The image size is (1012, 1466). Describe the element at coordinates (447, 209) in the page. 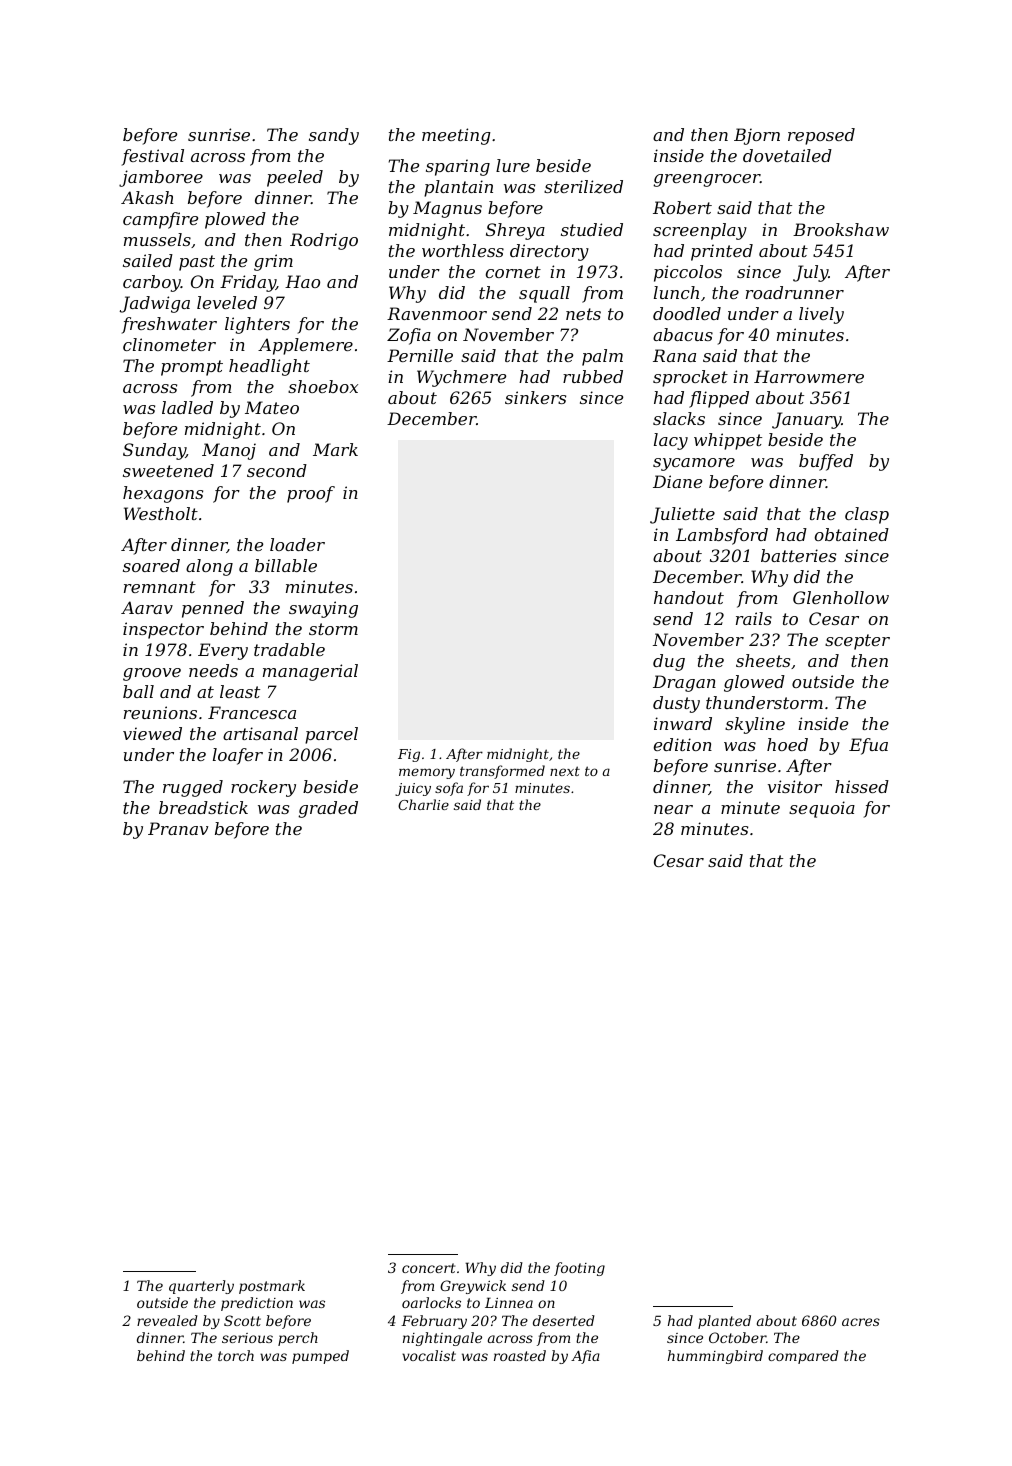

I see `Magnus` at that location.
